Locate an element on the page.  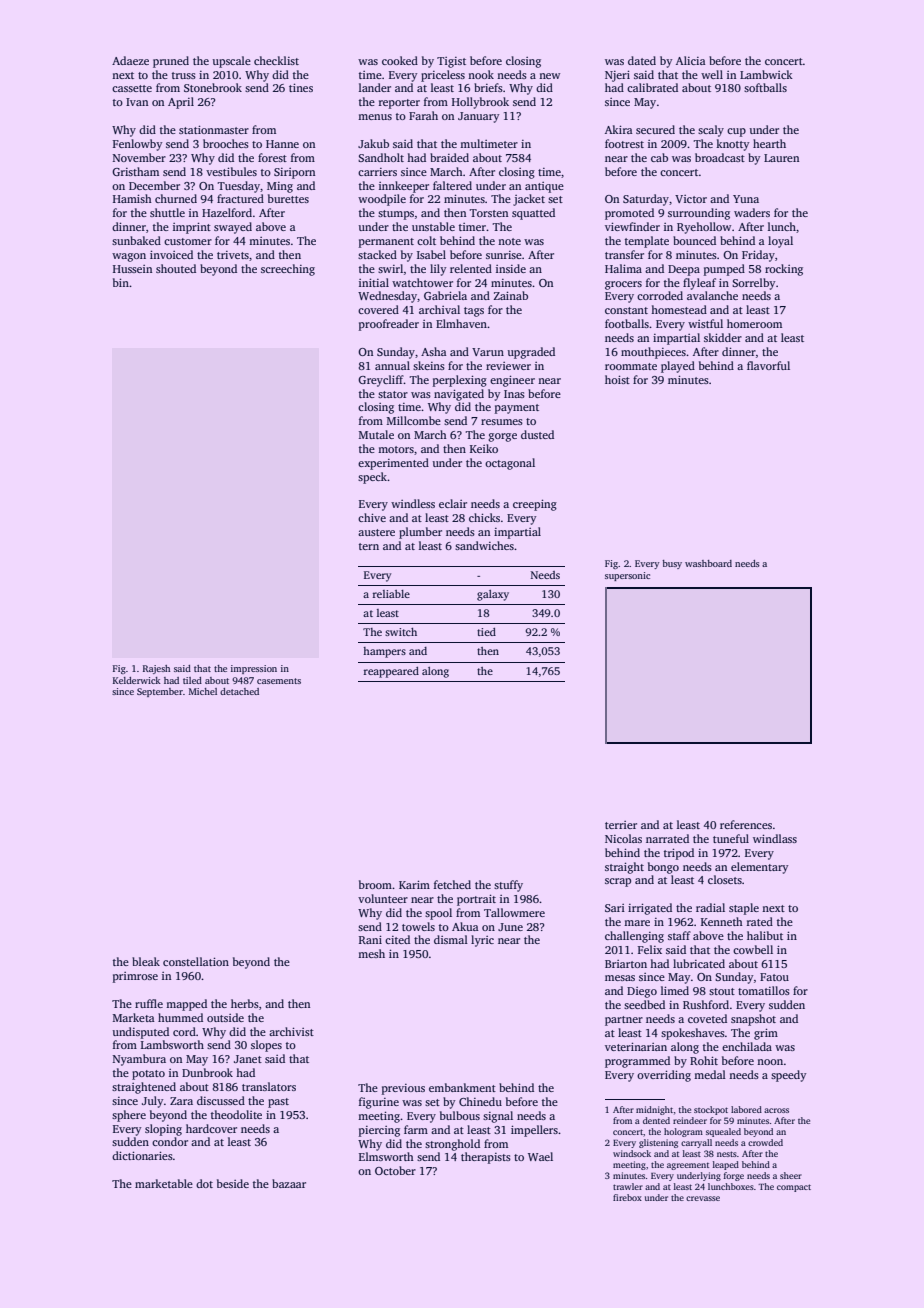
Gabriela is located at coordinates (445, 295).
